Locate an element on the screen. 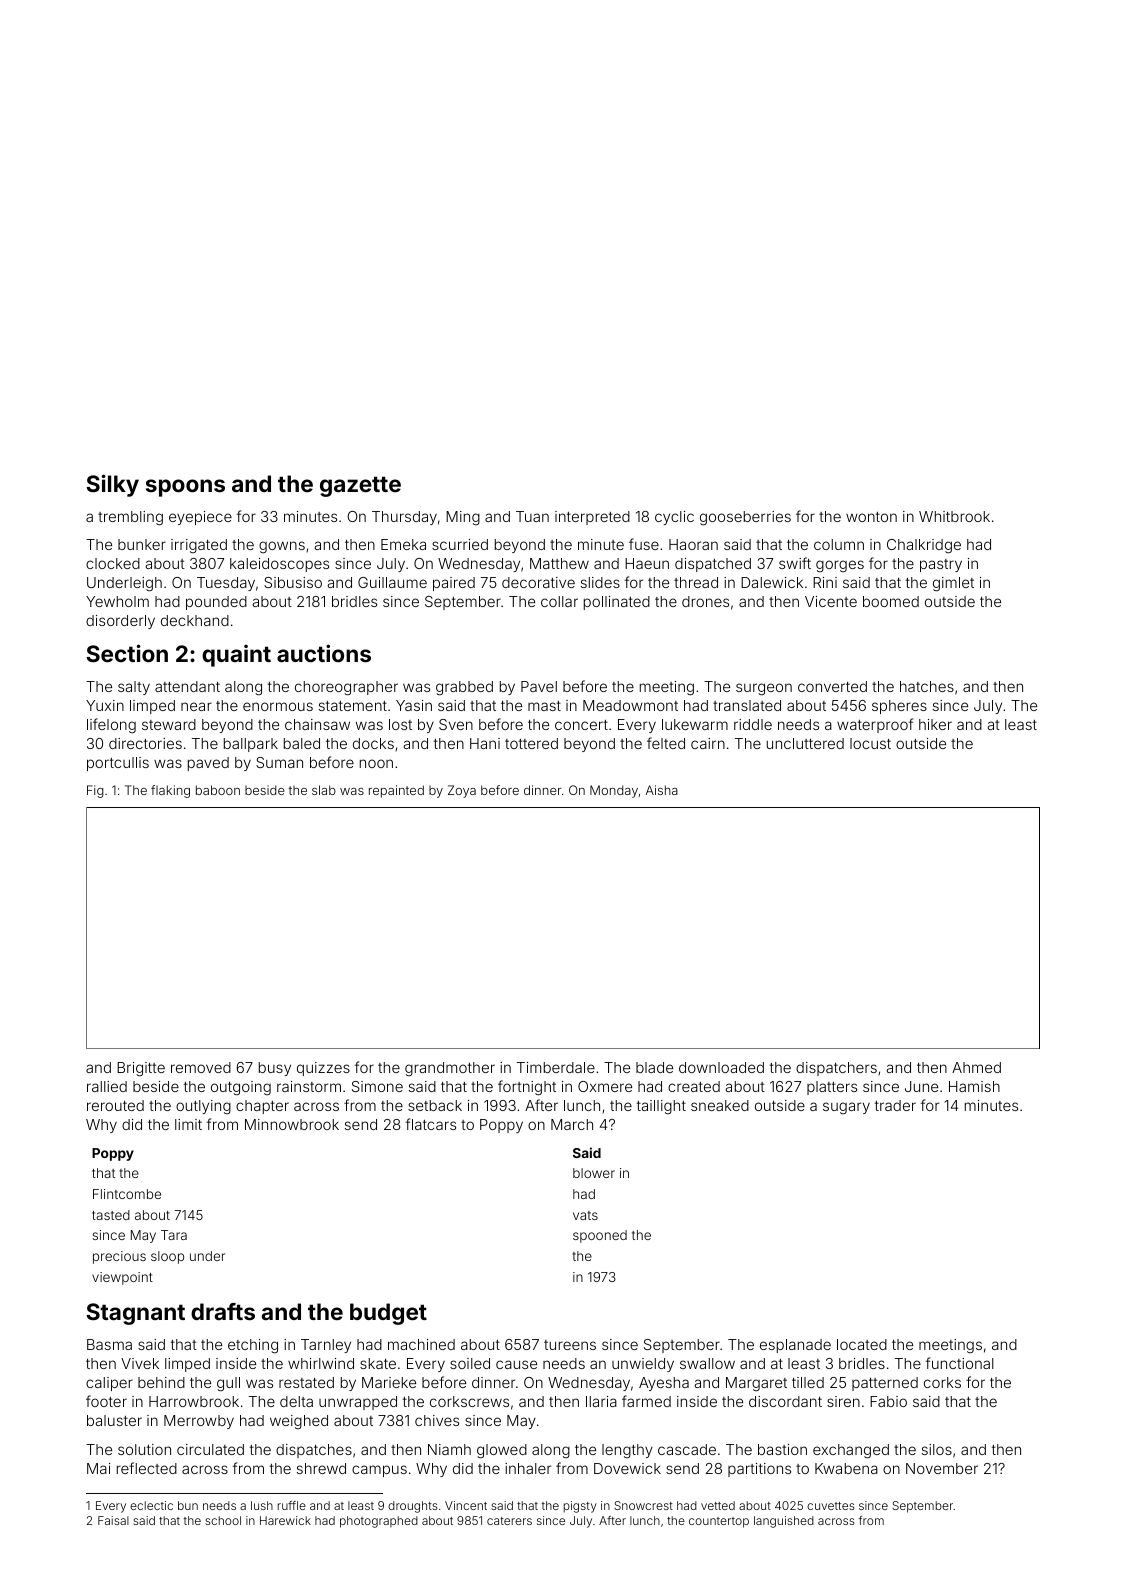  Fig is located at coordinates (95, 791).
